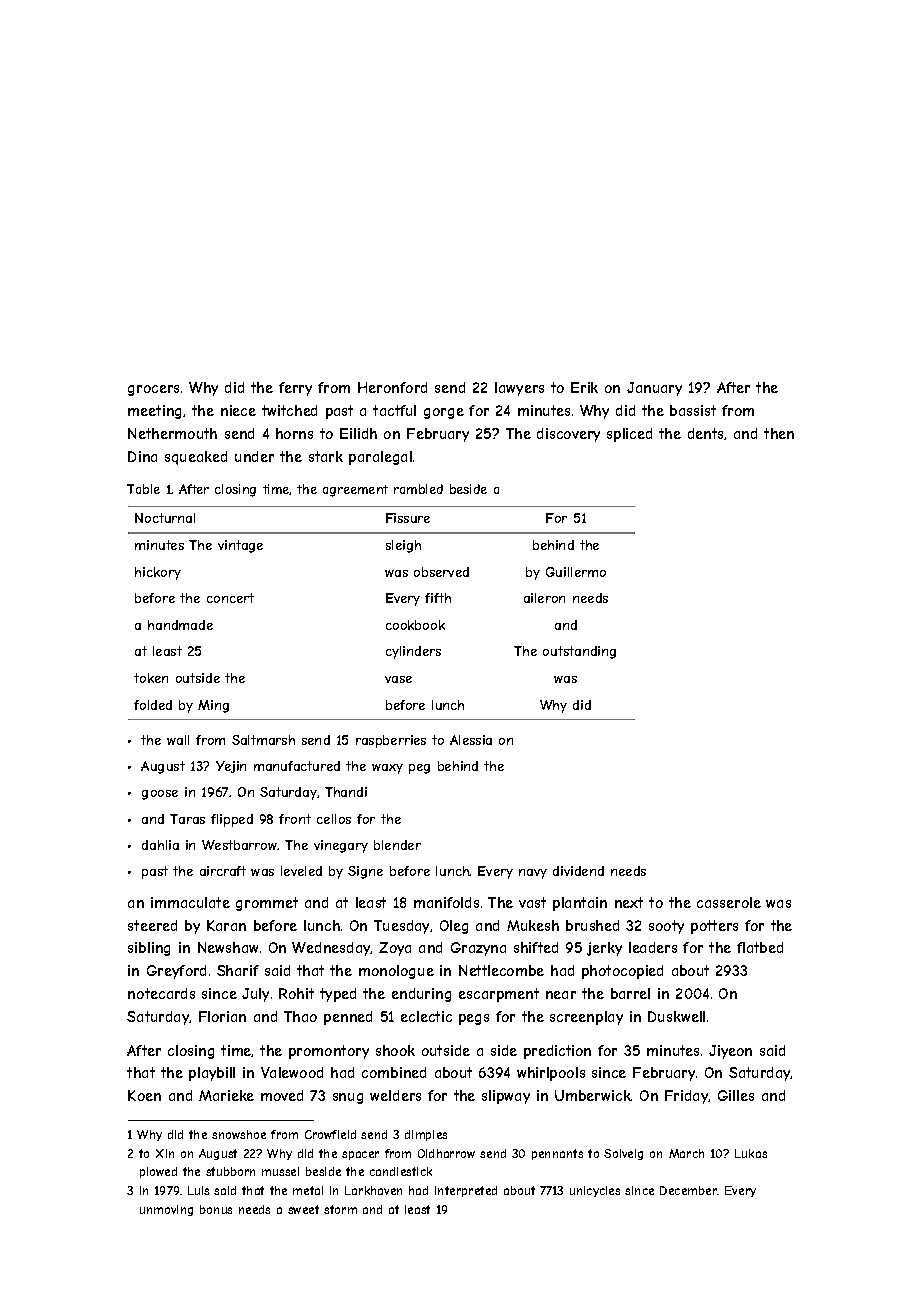  I want to click on Guillermo, so click(576, 572).
